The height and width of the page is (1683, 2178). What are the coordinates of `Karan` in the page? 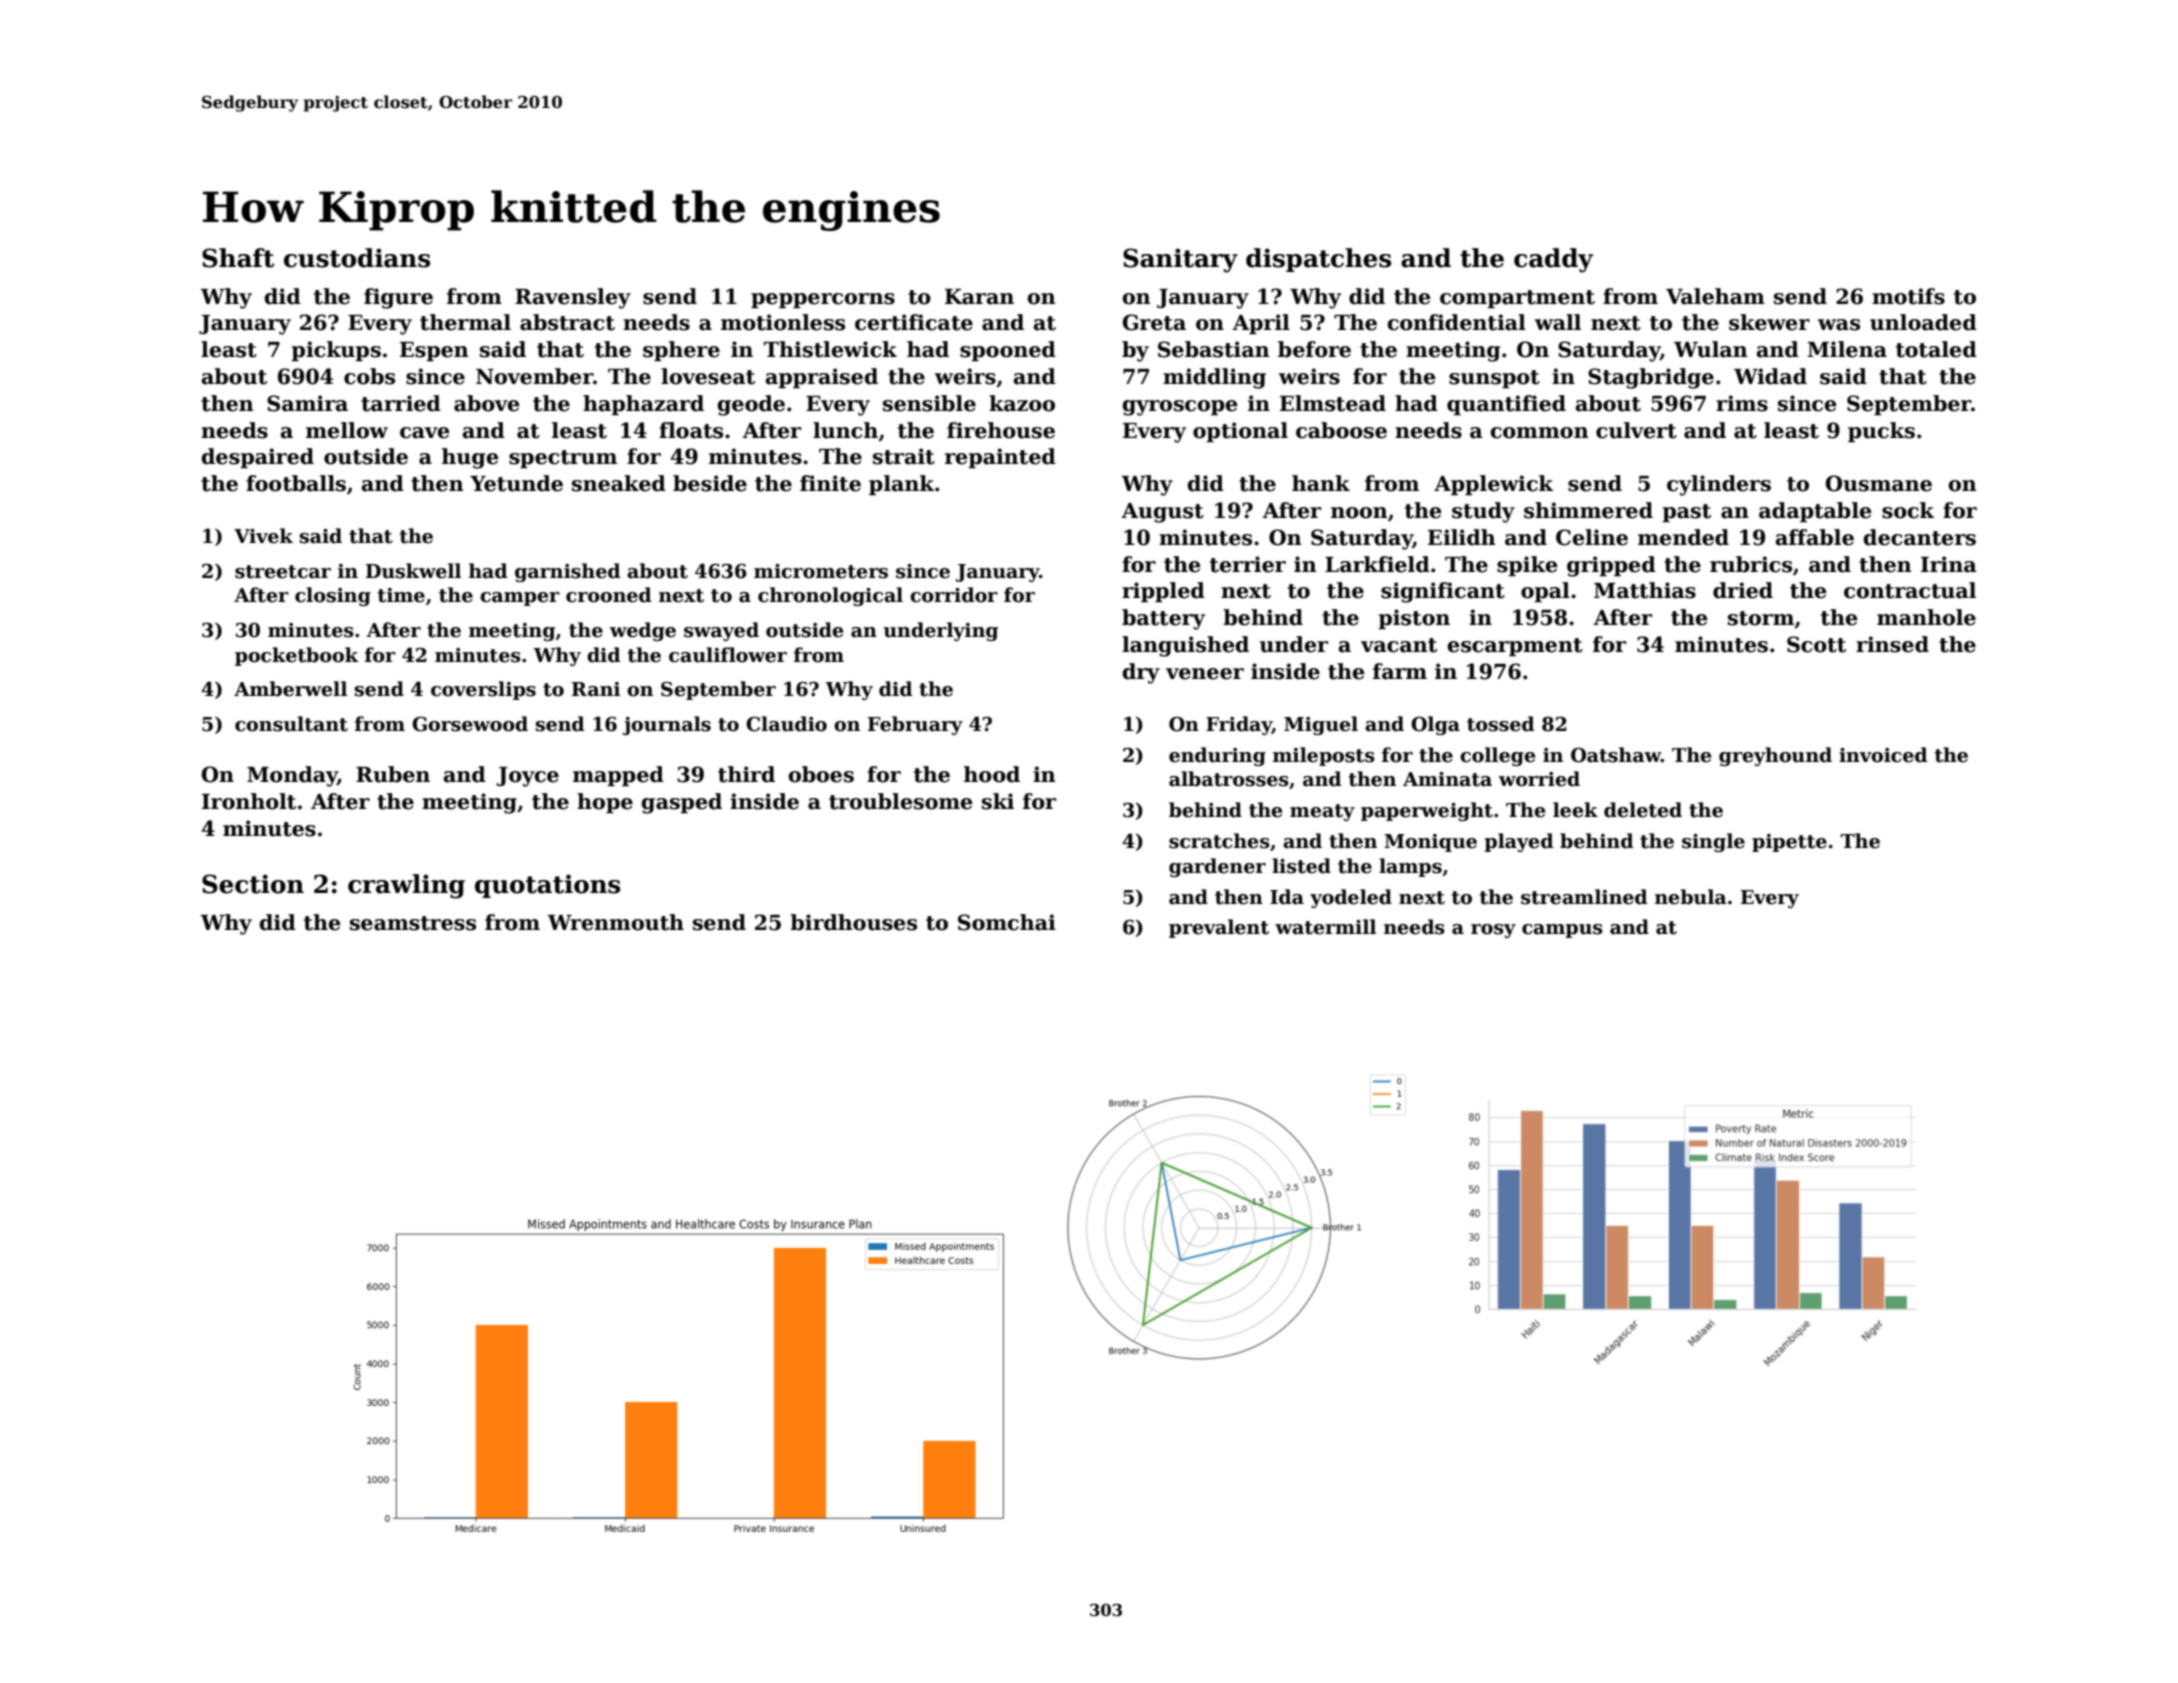 It's located at (979, 297).
